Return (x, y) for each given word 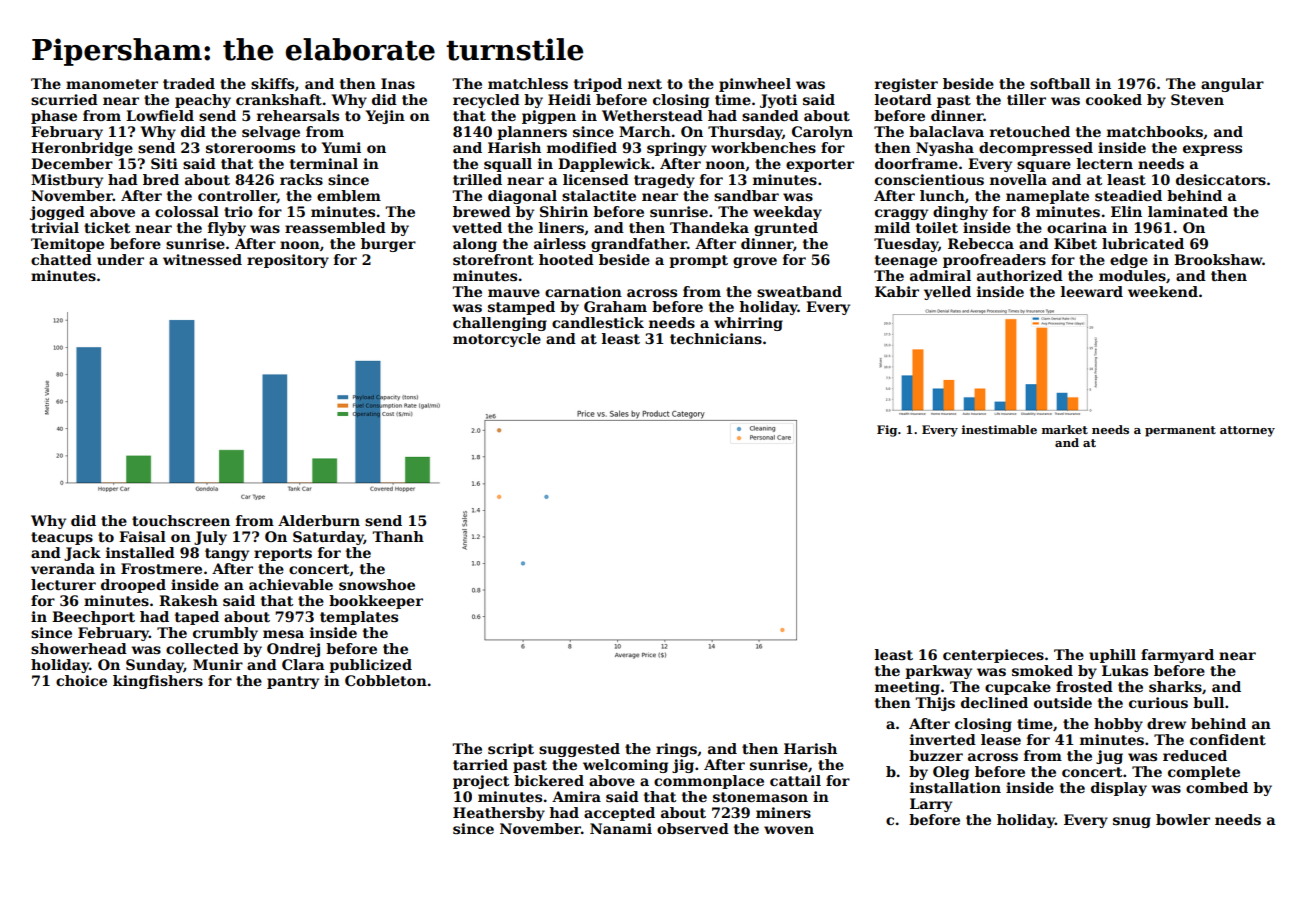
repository (288, 261)
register (906, 85)
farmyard (1177, 656)
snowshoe (377, 584)
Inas (398, 83)
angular (1232, 85)
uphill (1112, 656)
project (481, 782)
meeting (907, 688)
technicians (716, 338)
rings (676, 750)
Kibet (1075, 243)
